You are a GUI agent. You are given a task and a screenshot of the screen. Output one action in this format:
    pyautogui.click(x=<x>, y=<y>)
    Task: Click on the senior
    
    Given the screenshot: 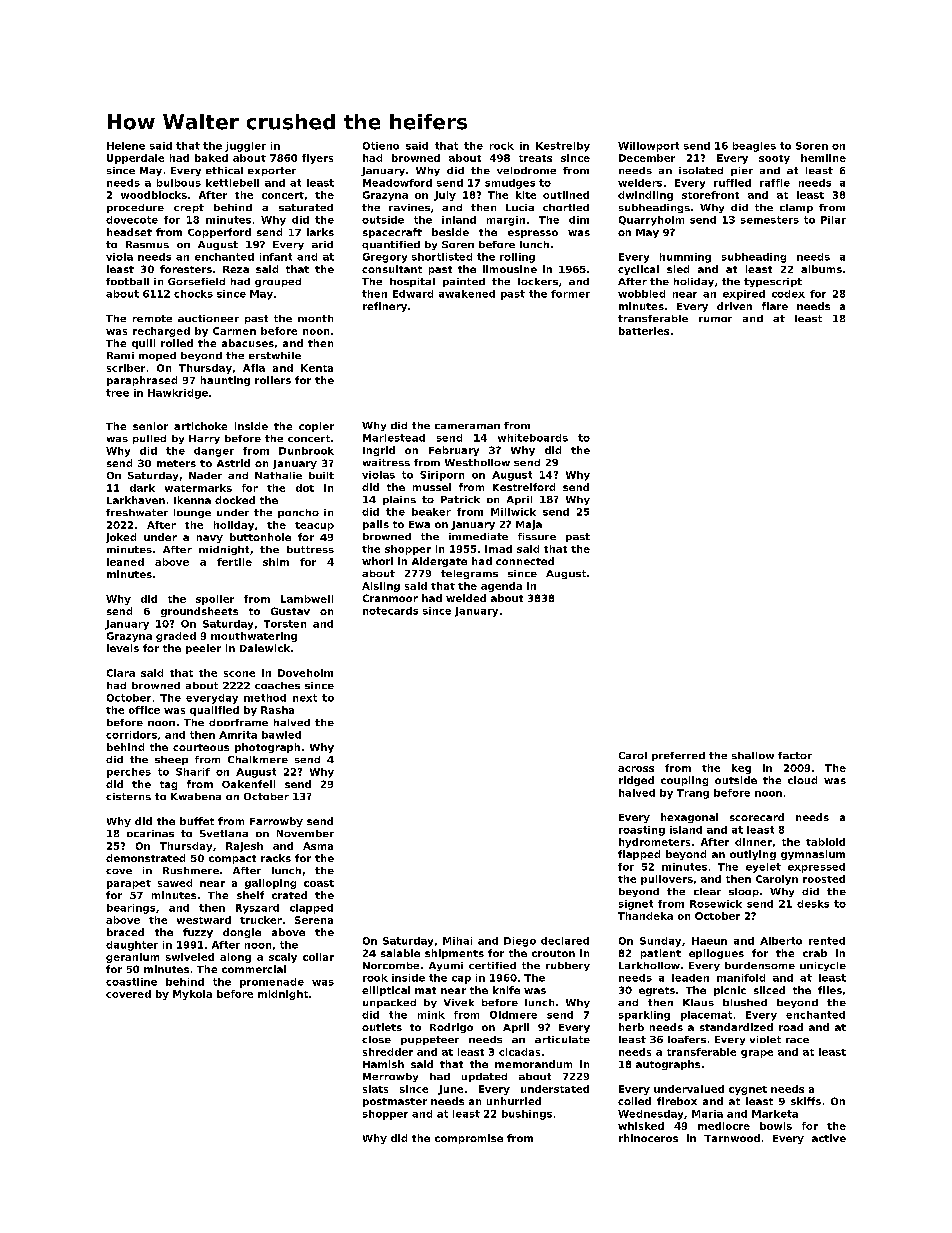 What is the action you would take?
    pyautogui.click(x=150, y=426)
